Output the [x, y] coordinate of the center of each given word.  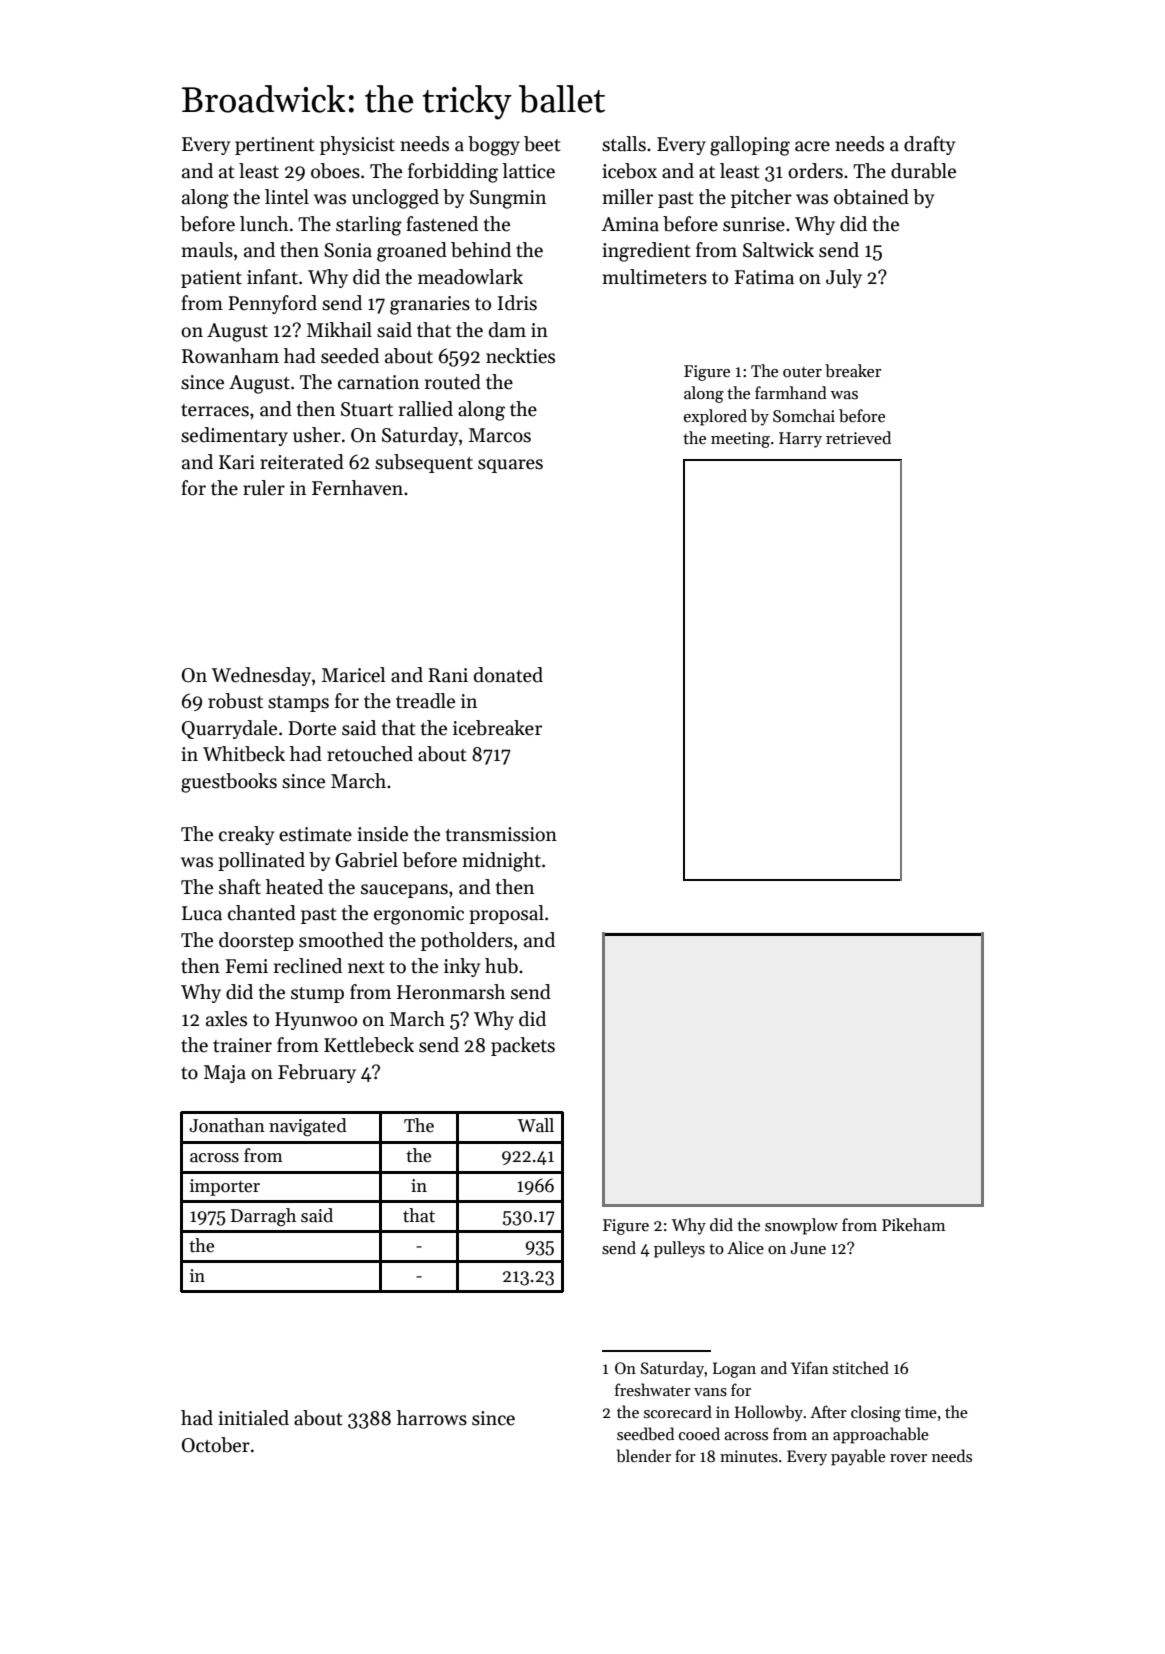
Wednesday [261, 676]
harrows [432, 1418]
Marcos [500, 435]
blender [644, 1456]
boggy [494, 146]
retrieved [858, 438]
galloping [750, 146]
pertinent [275, 146]
